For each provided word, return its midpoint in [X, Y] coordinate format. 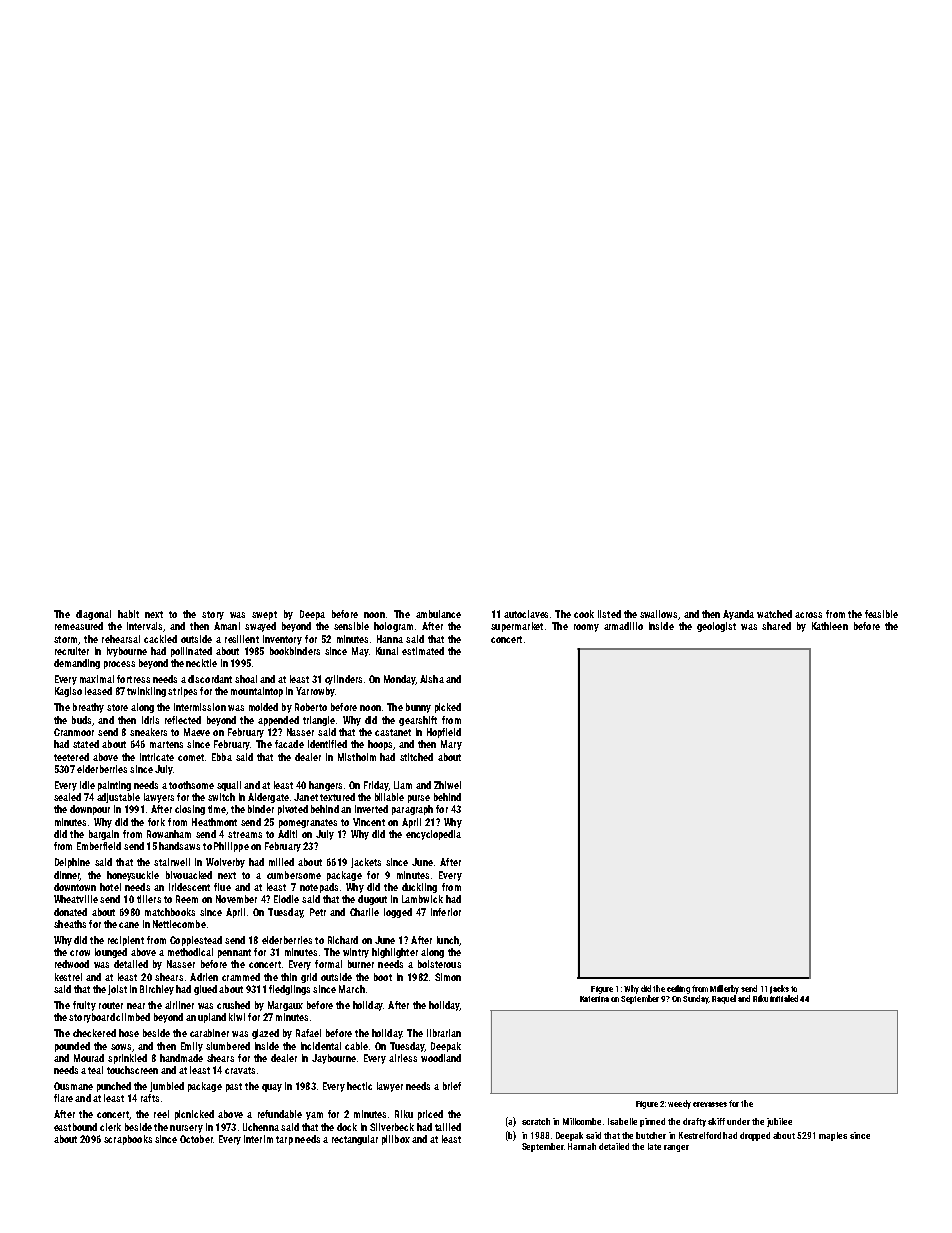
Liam [403, 785]
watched [774, 614]
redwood [72, 964]
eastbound [75, 1127]
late [654, 1146]
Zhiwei [447, 785]
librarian [444, 1033]
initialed [784, 998]
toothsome [191, 785]
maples [833, 1136]
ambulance [438, 614]
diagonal [93, 615]
